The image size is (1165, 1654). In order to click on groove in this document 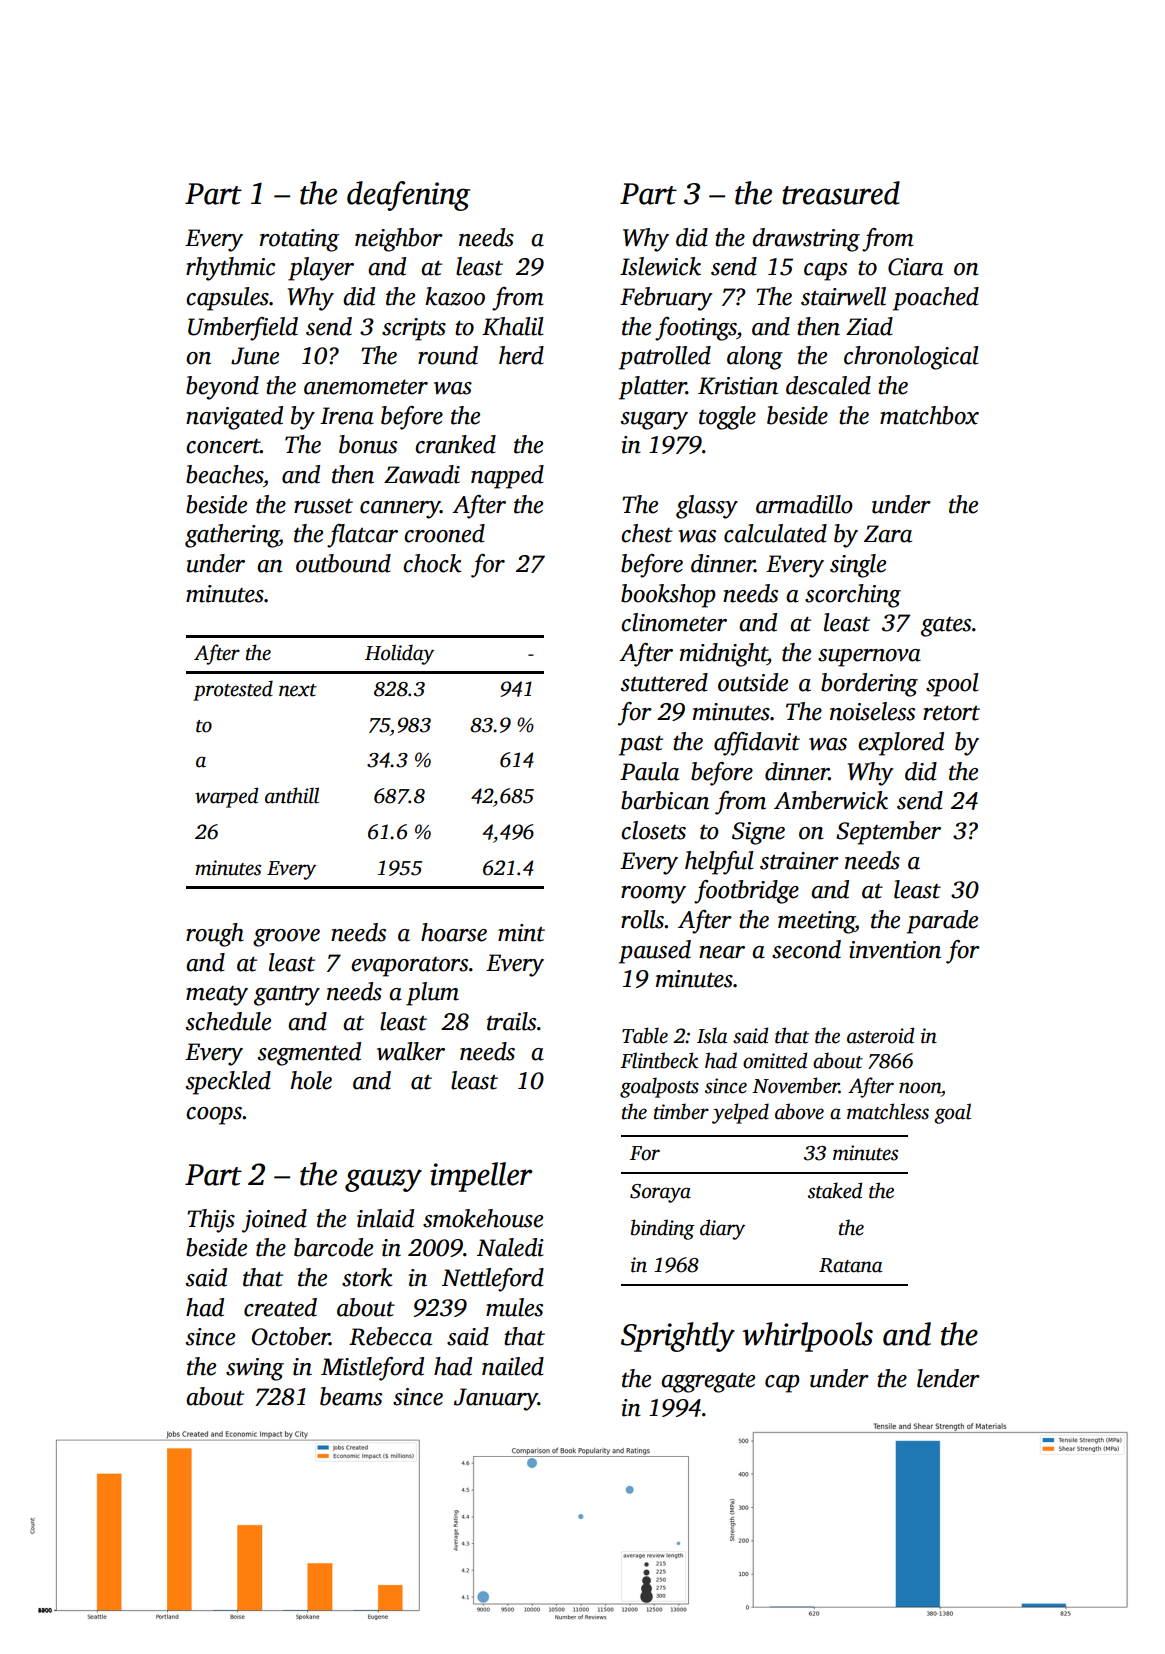, I will do `click(286, 938)`.
